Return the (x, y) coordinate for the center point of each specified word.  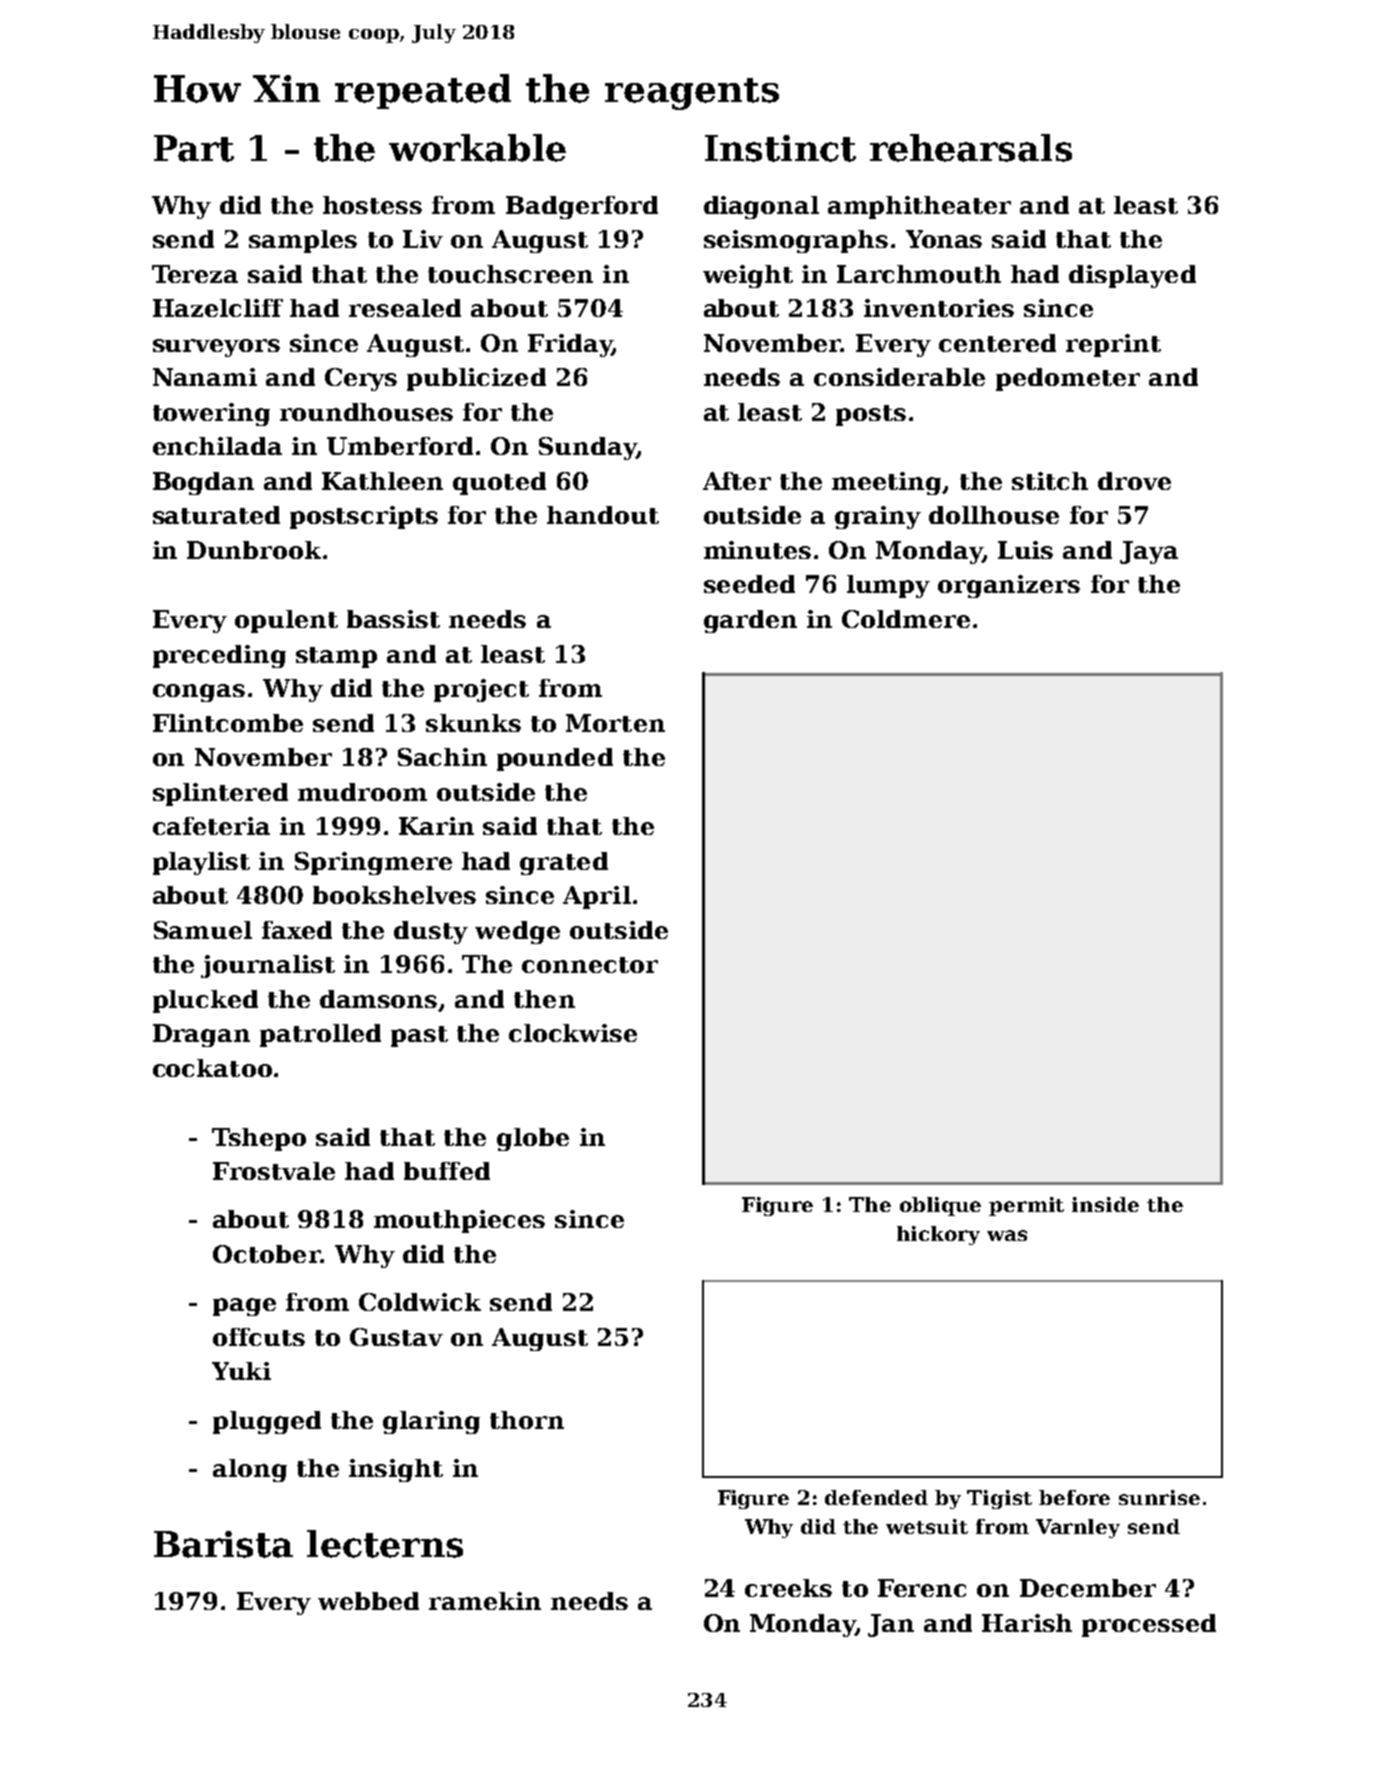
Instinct (780, 148)
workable (477, 148)
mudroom (362, 792)
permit (1026, 1206)
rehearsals (971, 148)
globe (533, 1139)
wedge (517, 932)
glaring (431, 1422)
